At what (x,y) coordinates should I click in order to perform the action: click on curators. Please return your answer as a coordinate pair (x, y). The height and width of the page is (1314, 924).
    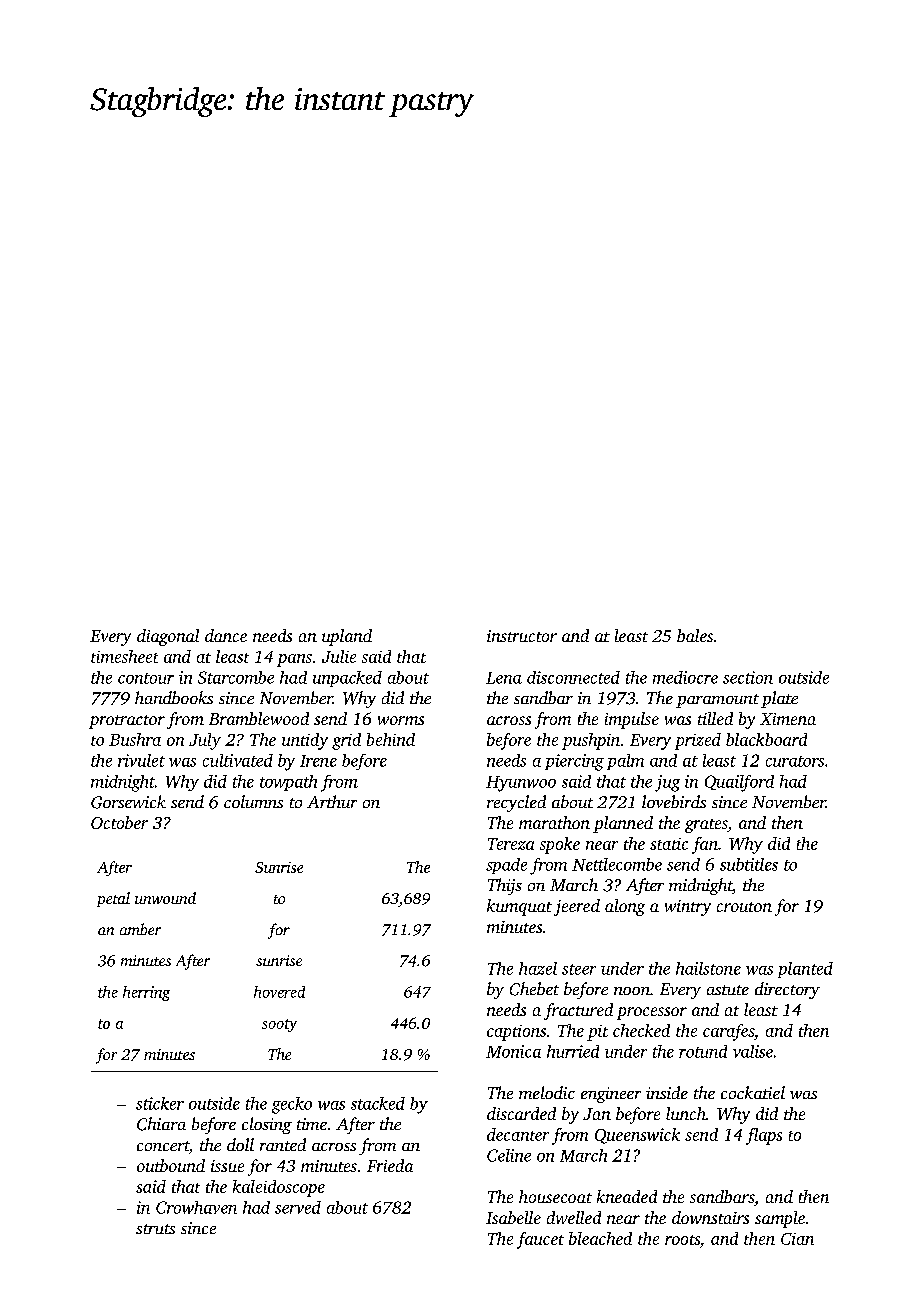
    Looking at the image, I should click on (795, 761).
